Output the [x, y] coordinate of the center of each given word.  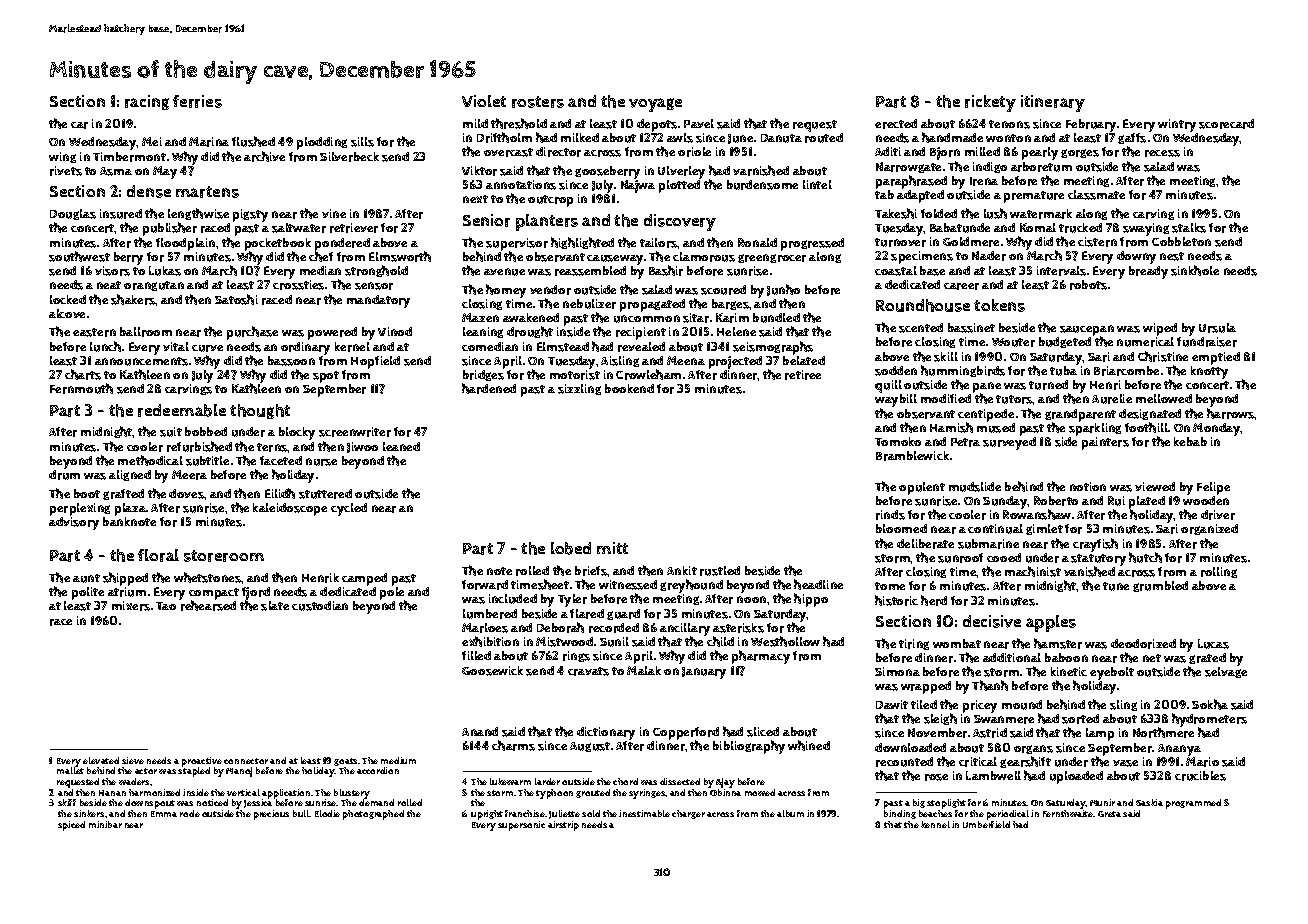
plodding [322, 143]
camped [364, 579]
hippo [811, 600]
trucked [1080, 228]
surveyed [1009, 443]
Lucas [1213, 644]
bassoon [291, 361]
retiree [803, 375]
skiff [67, 802]
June [740, 139]
